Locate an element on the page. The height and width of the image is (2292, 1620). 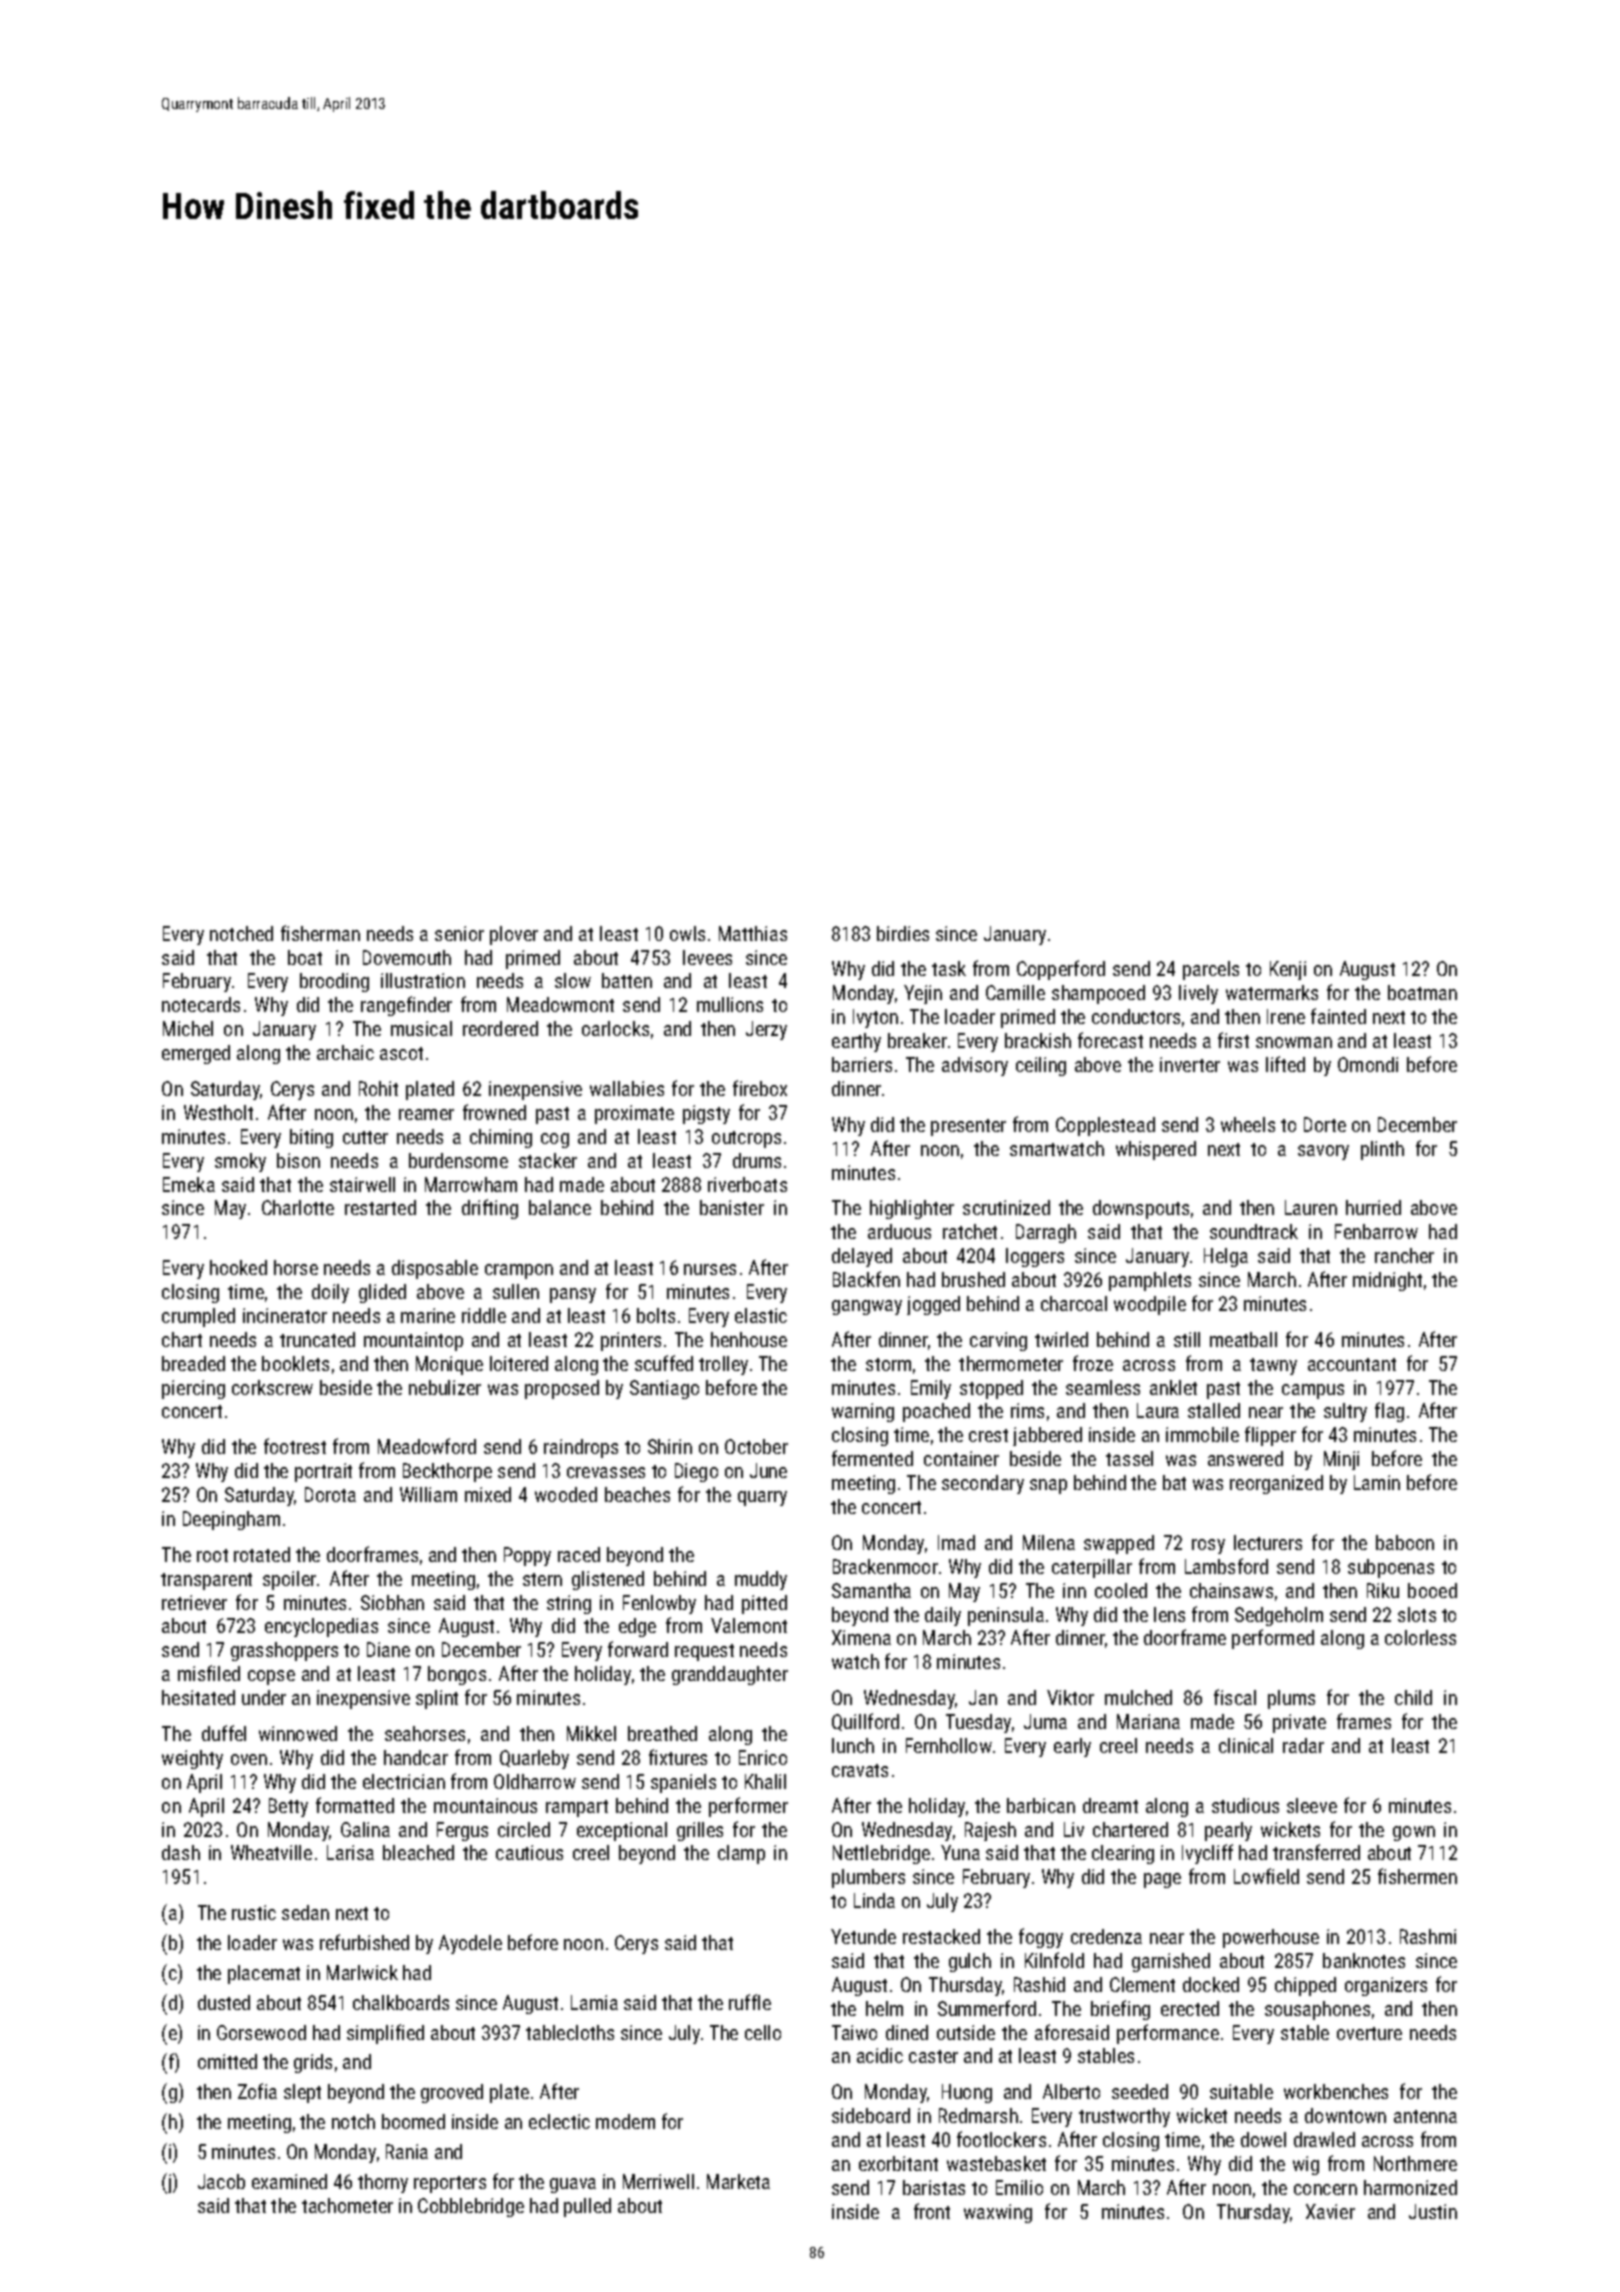
Kenji is located at coordinates (1288, 970).
